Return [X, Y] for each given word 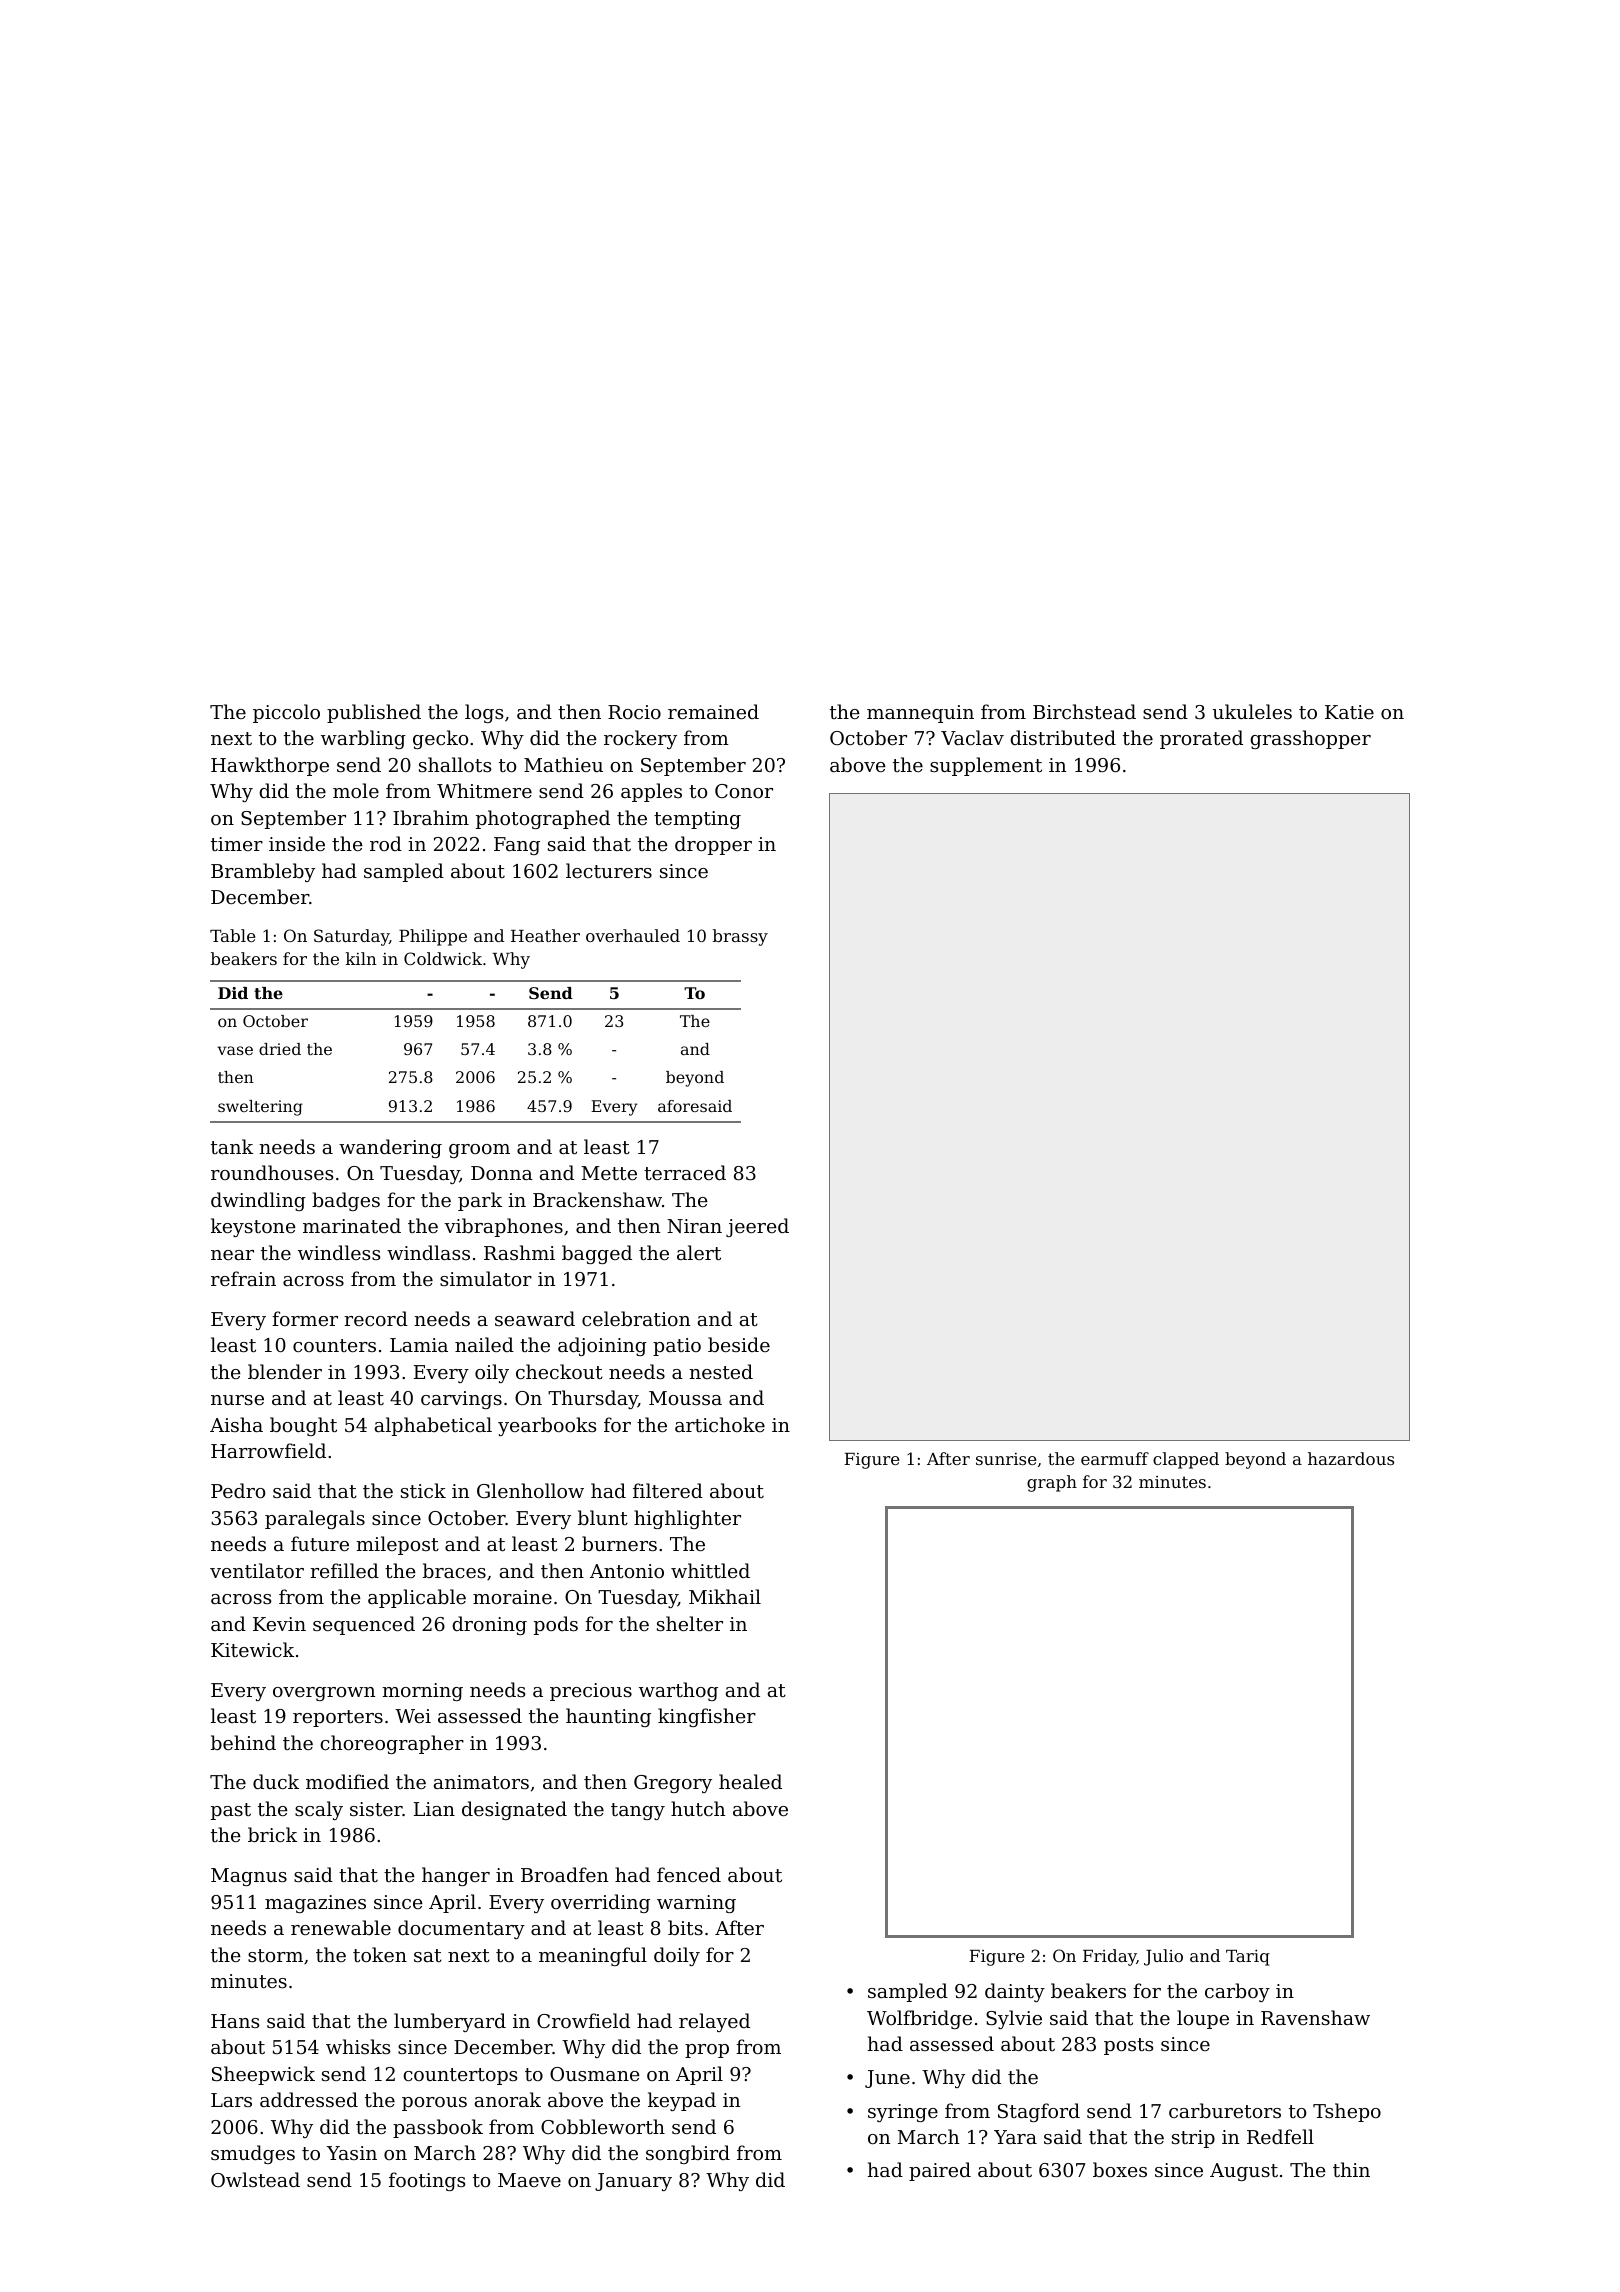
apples [651, 792]
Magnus [249, 1877]
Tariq [1248, 1957]
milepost [397, 1545]
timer [237, 844]
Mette [609, 1173]
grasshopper [1310, 739]
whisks [358, 2046]
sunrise [1006, 1459]
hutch [698, 1808]
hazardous [1351, 1458]
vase [235, 1050]
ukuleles [1252, 711]
